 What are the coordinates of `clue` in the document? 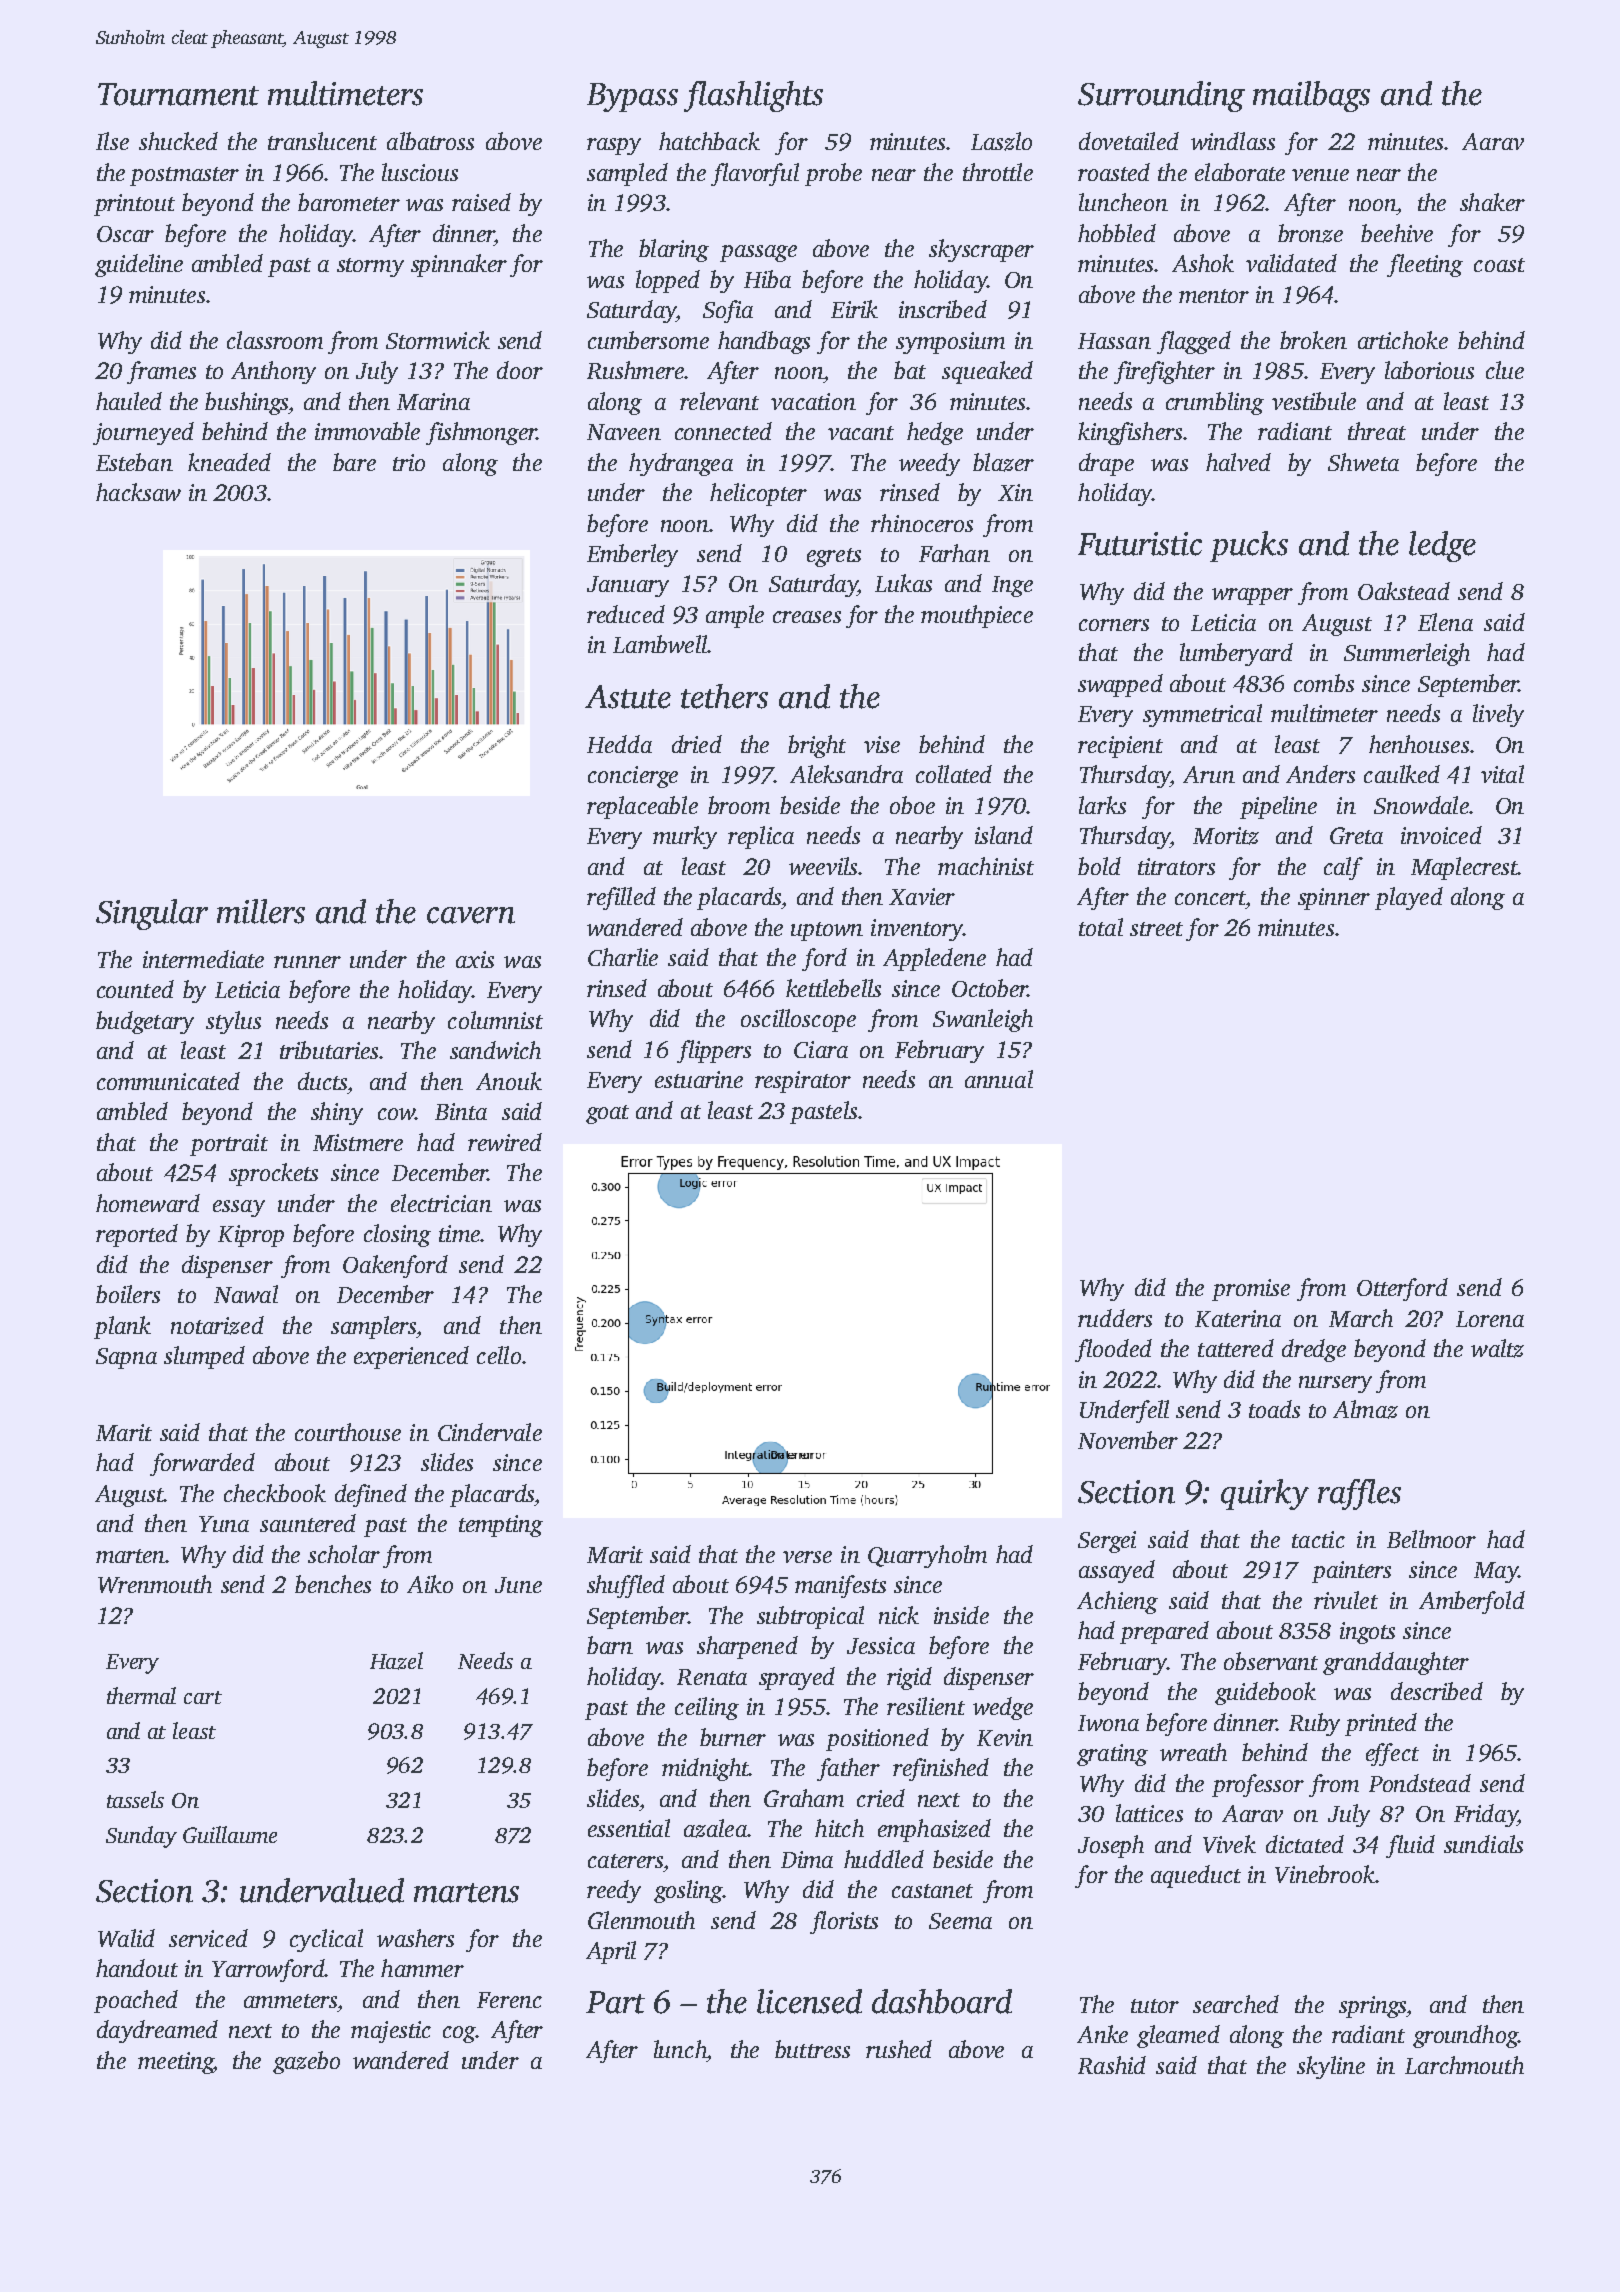 It's located at (1505, 370).
